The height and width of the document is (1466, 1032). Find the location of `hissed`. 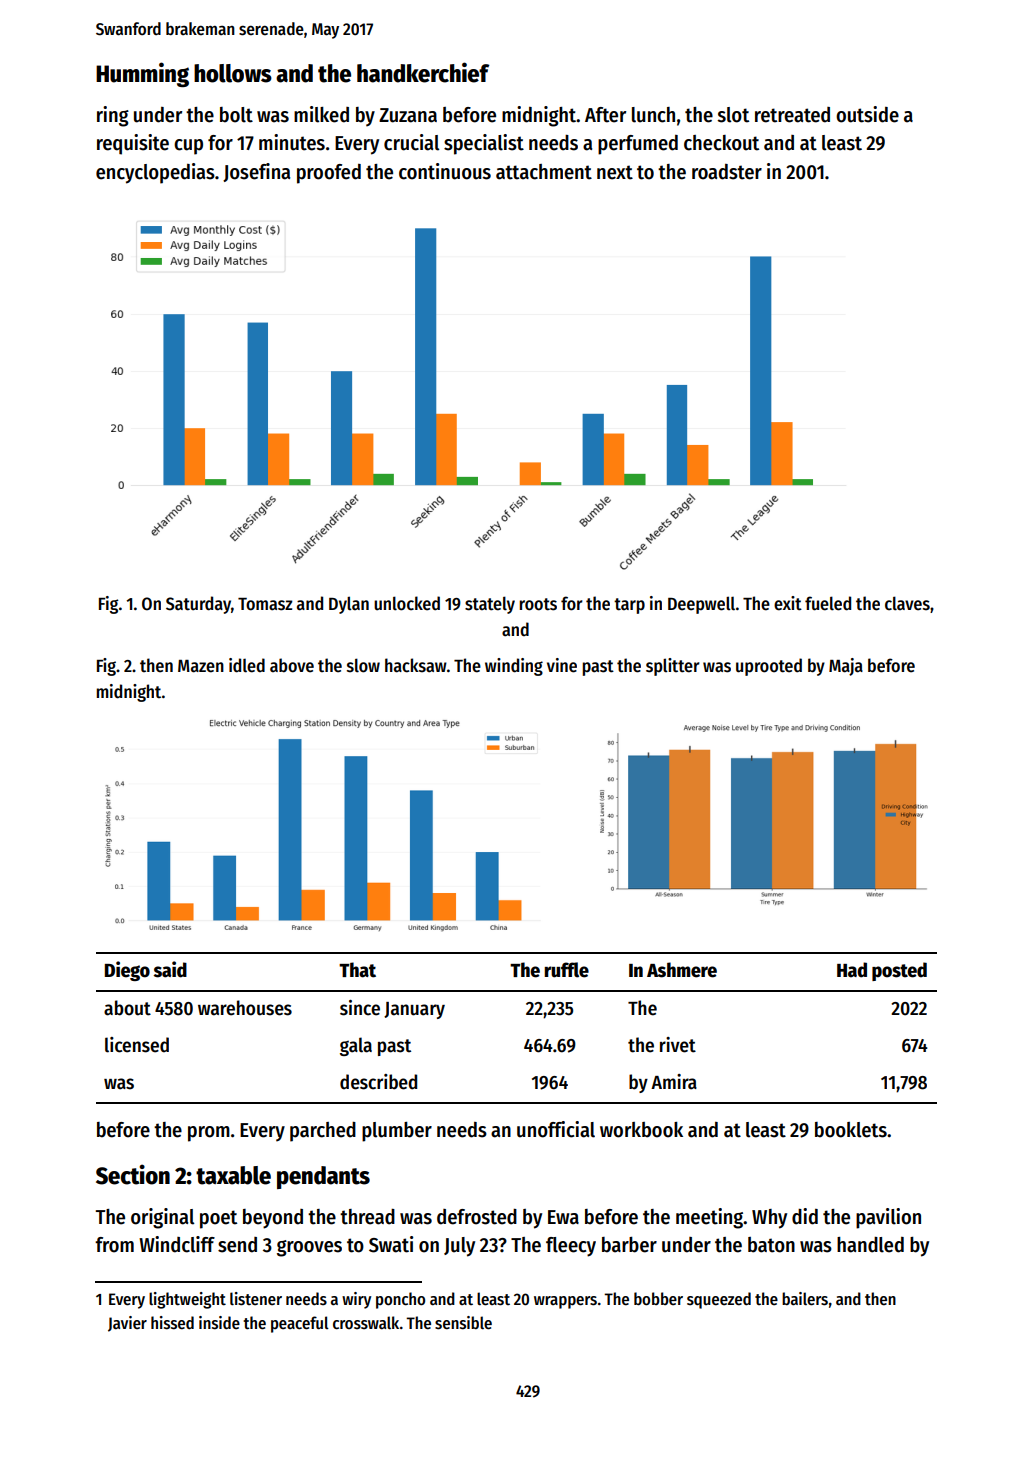

hissed is located at coordinates (172, 1323).
